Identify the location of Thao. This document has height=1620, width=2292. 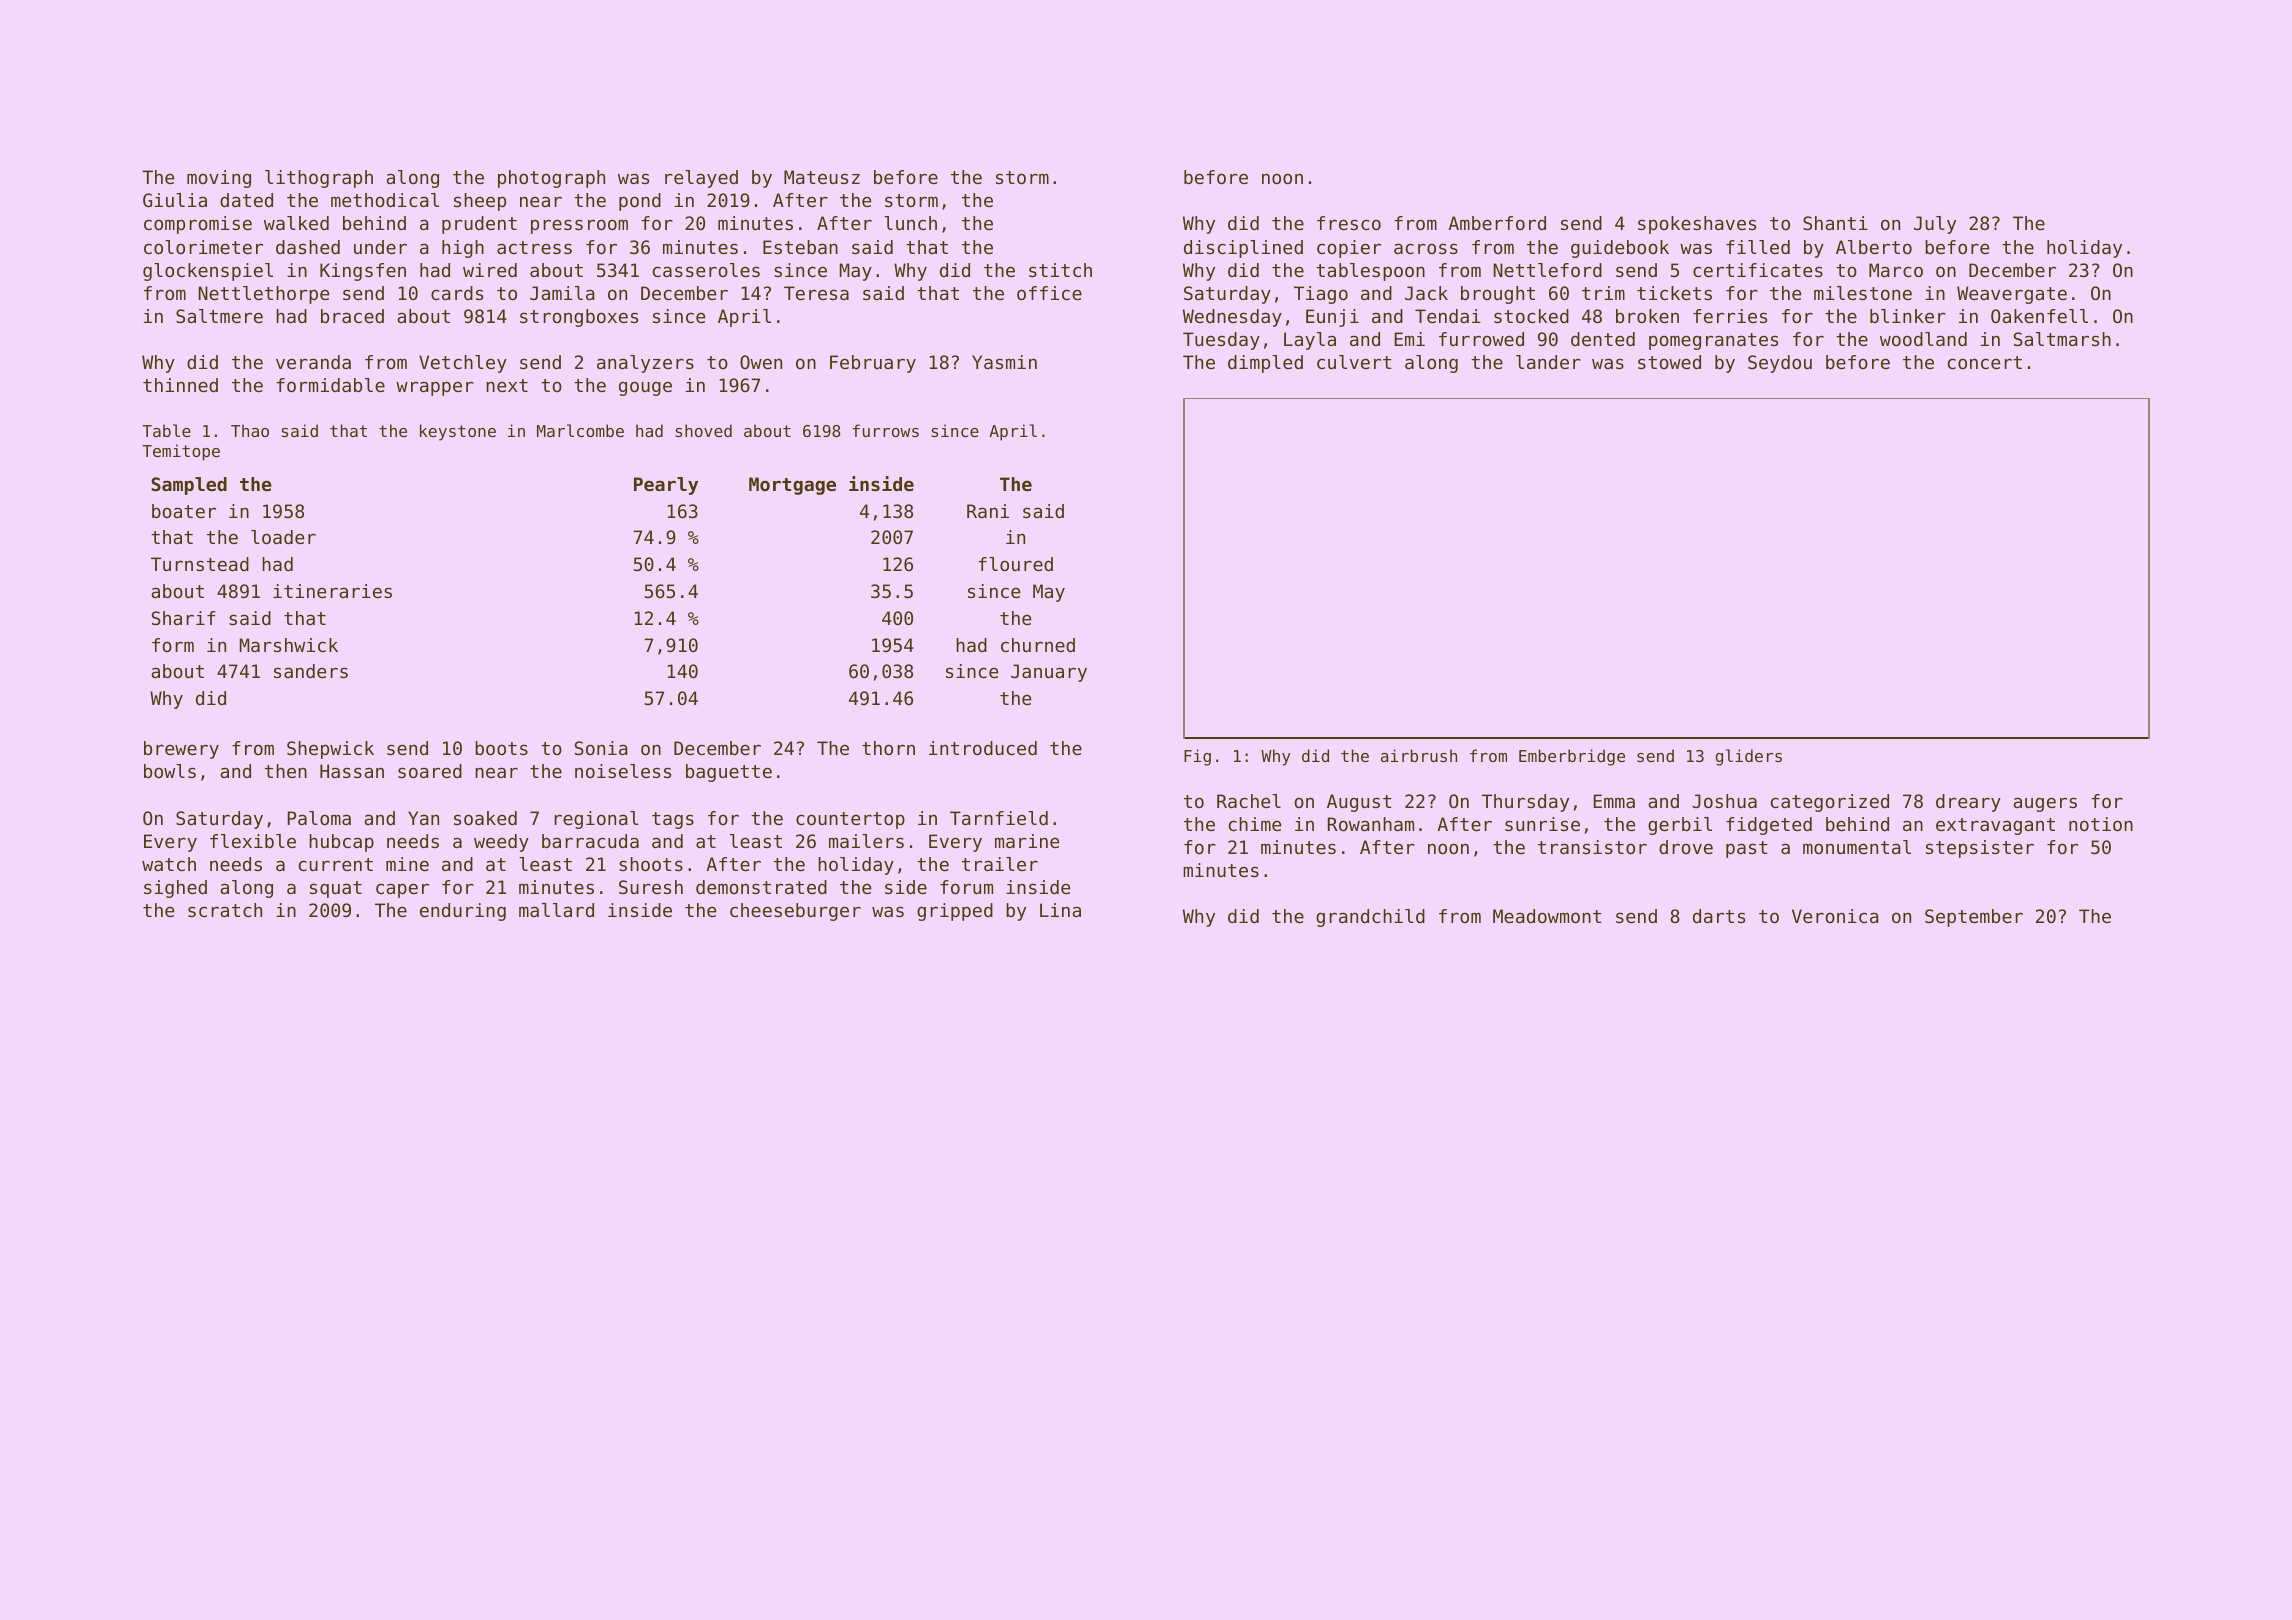
(250, 430).
